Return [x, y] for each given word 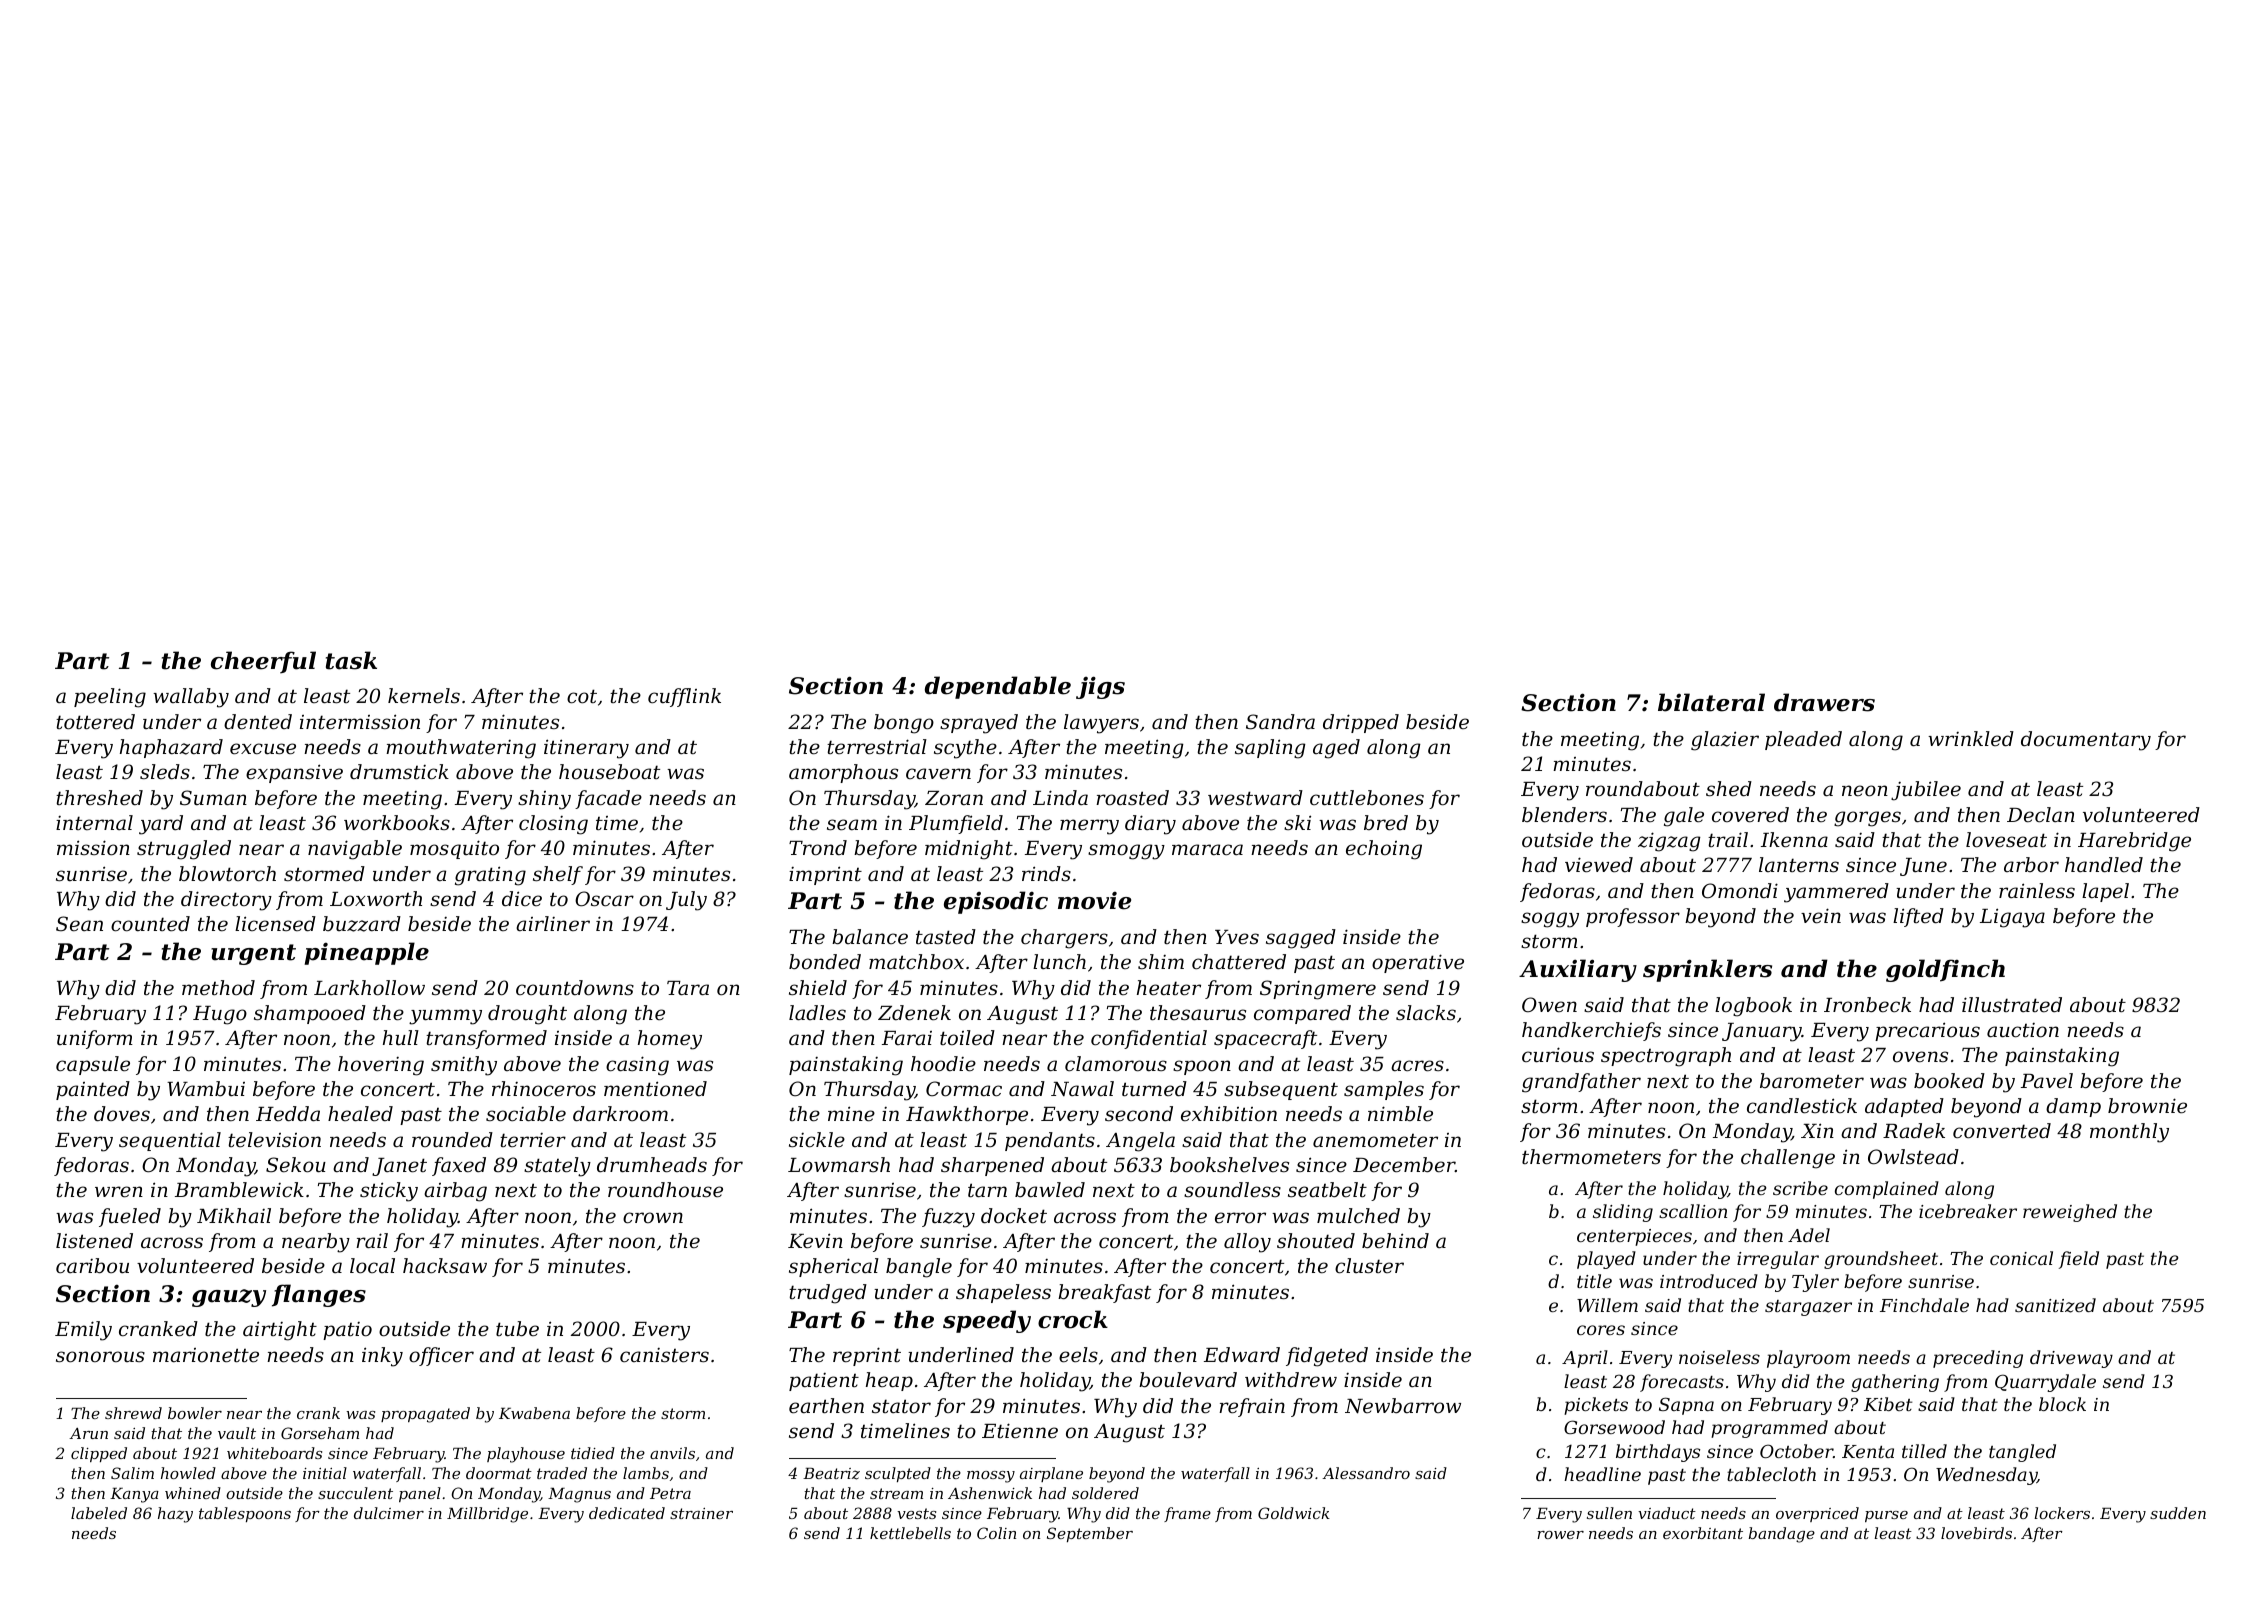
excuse [263, 749]
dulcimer [389, 1513]
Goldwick [1294, 1513]
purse [1886, 1516]
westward [1255, 798]
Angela [1140, 1142]
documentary [2086, 741]
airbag [455, 1192]
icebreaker [1968, 1211]
